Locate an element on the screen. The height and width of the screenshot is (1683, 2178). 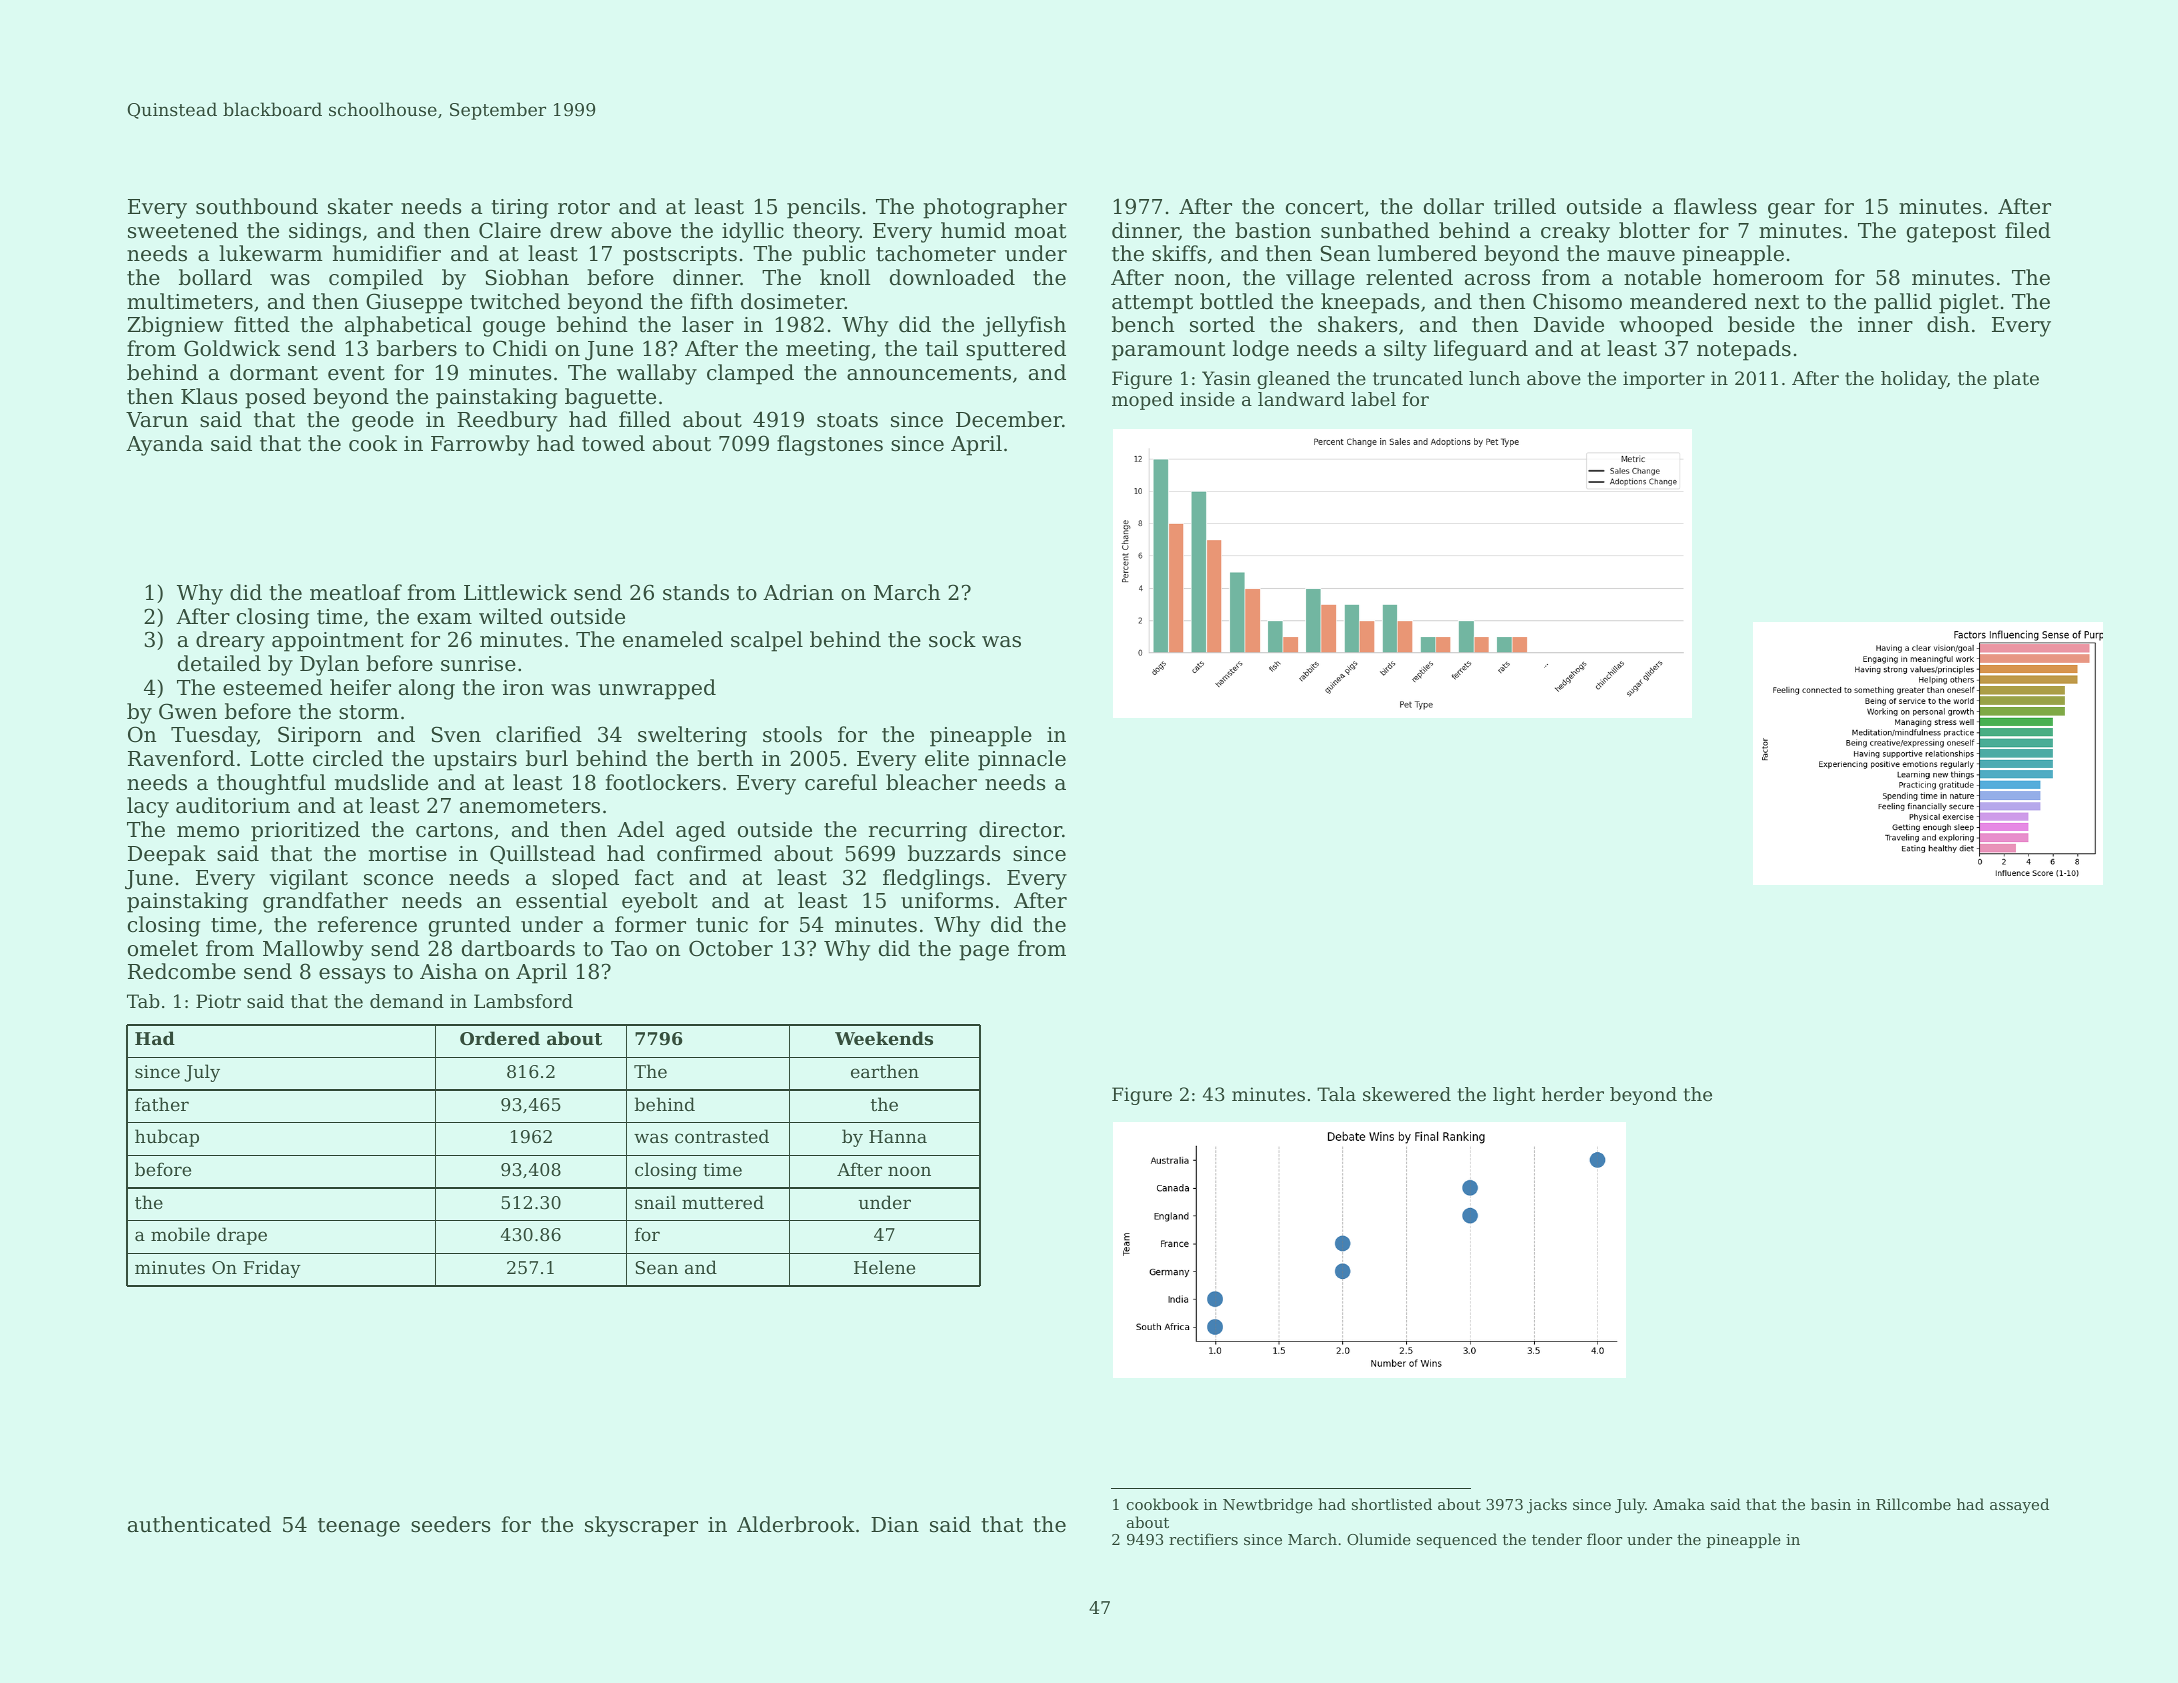
auditorium is located at coordinates (233, 805).
